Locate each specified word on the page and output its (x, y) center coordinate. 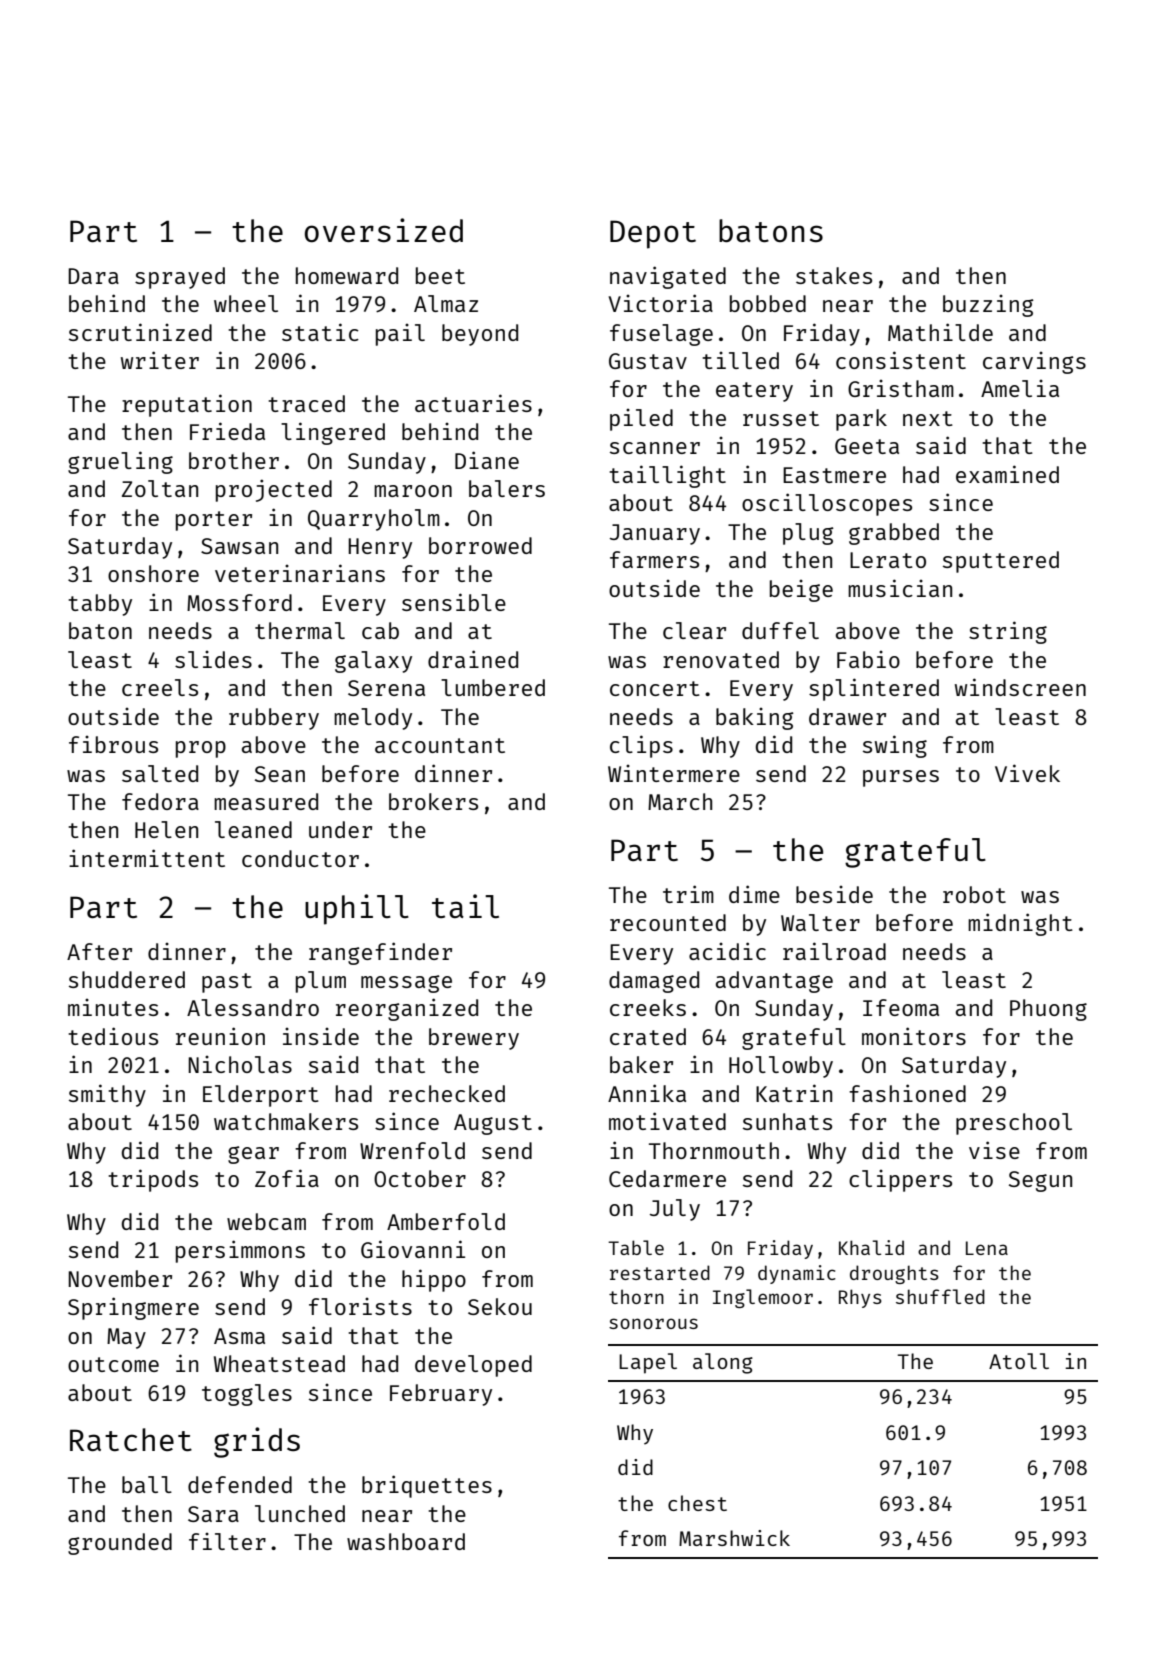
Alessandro (253, 1007)
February (441, 1395)
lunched (300, 1513)
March (680, 801)
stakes (834, 275)
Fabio (868, 659)
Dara (93, 276)
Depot (653, 234)
